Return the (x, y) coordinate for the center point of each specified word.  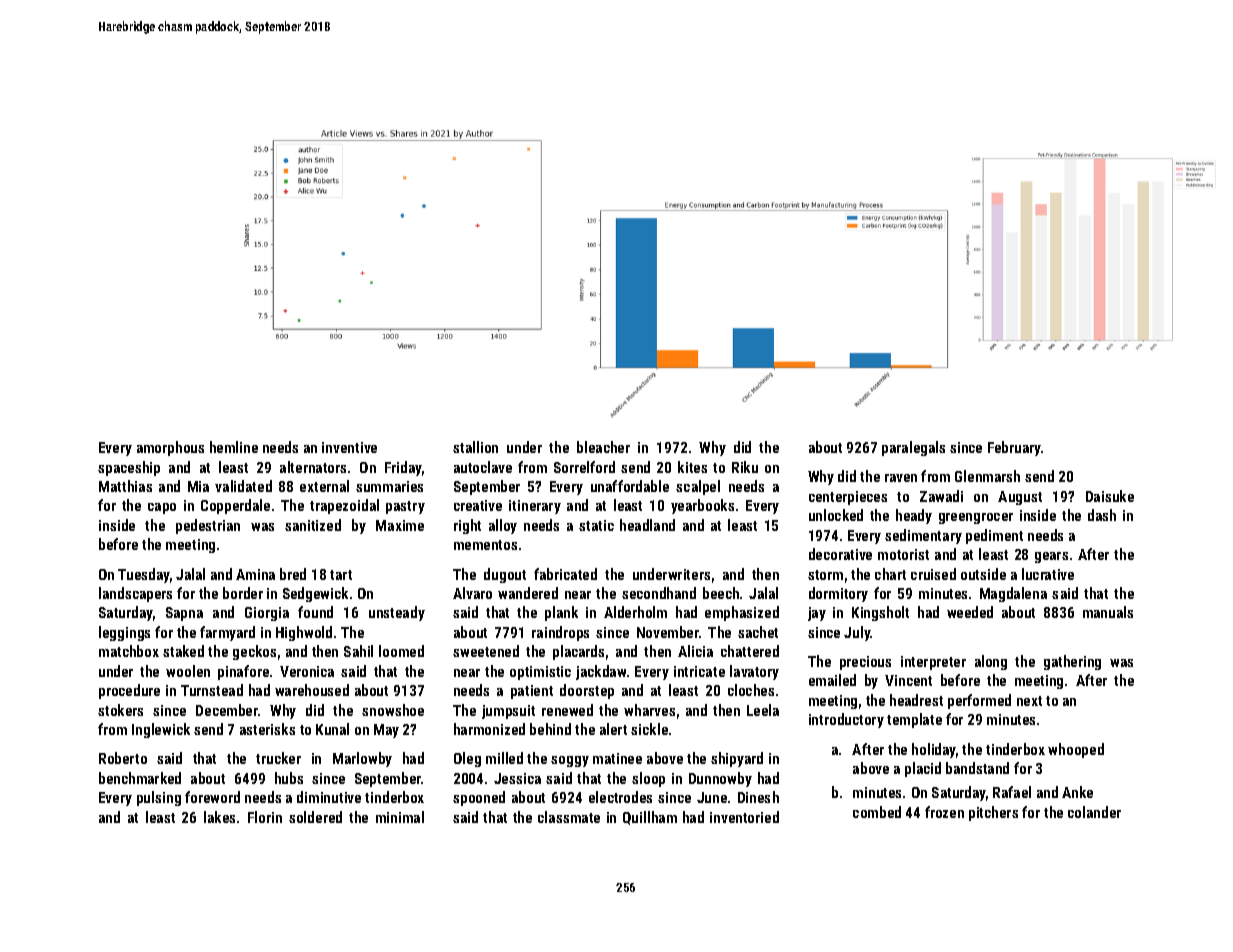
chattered (750, 651)
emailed (832, 680)
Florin (265, 817)
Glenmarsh (987, 476)
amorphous (170, 448)
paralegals (913, 448)
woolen (188, 671)
